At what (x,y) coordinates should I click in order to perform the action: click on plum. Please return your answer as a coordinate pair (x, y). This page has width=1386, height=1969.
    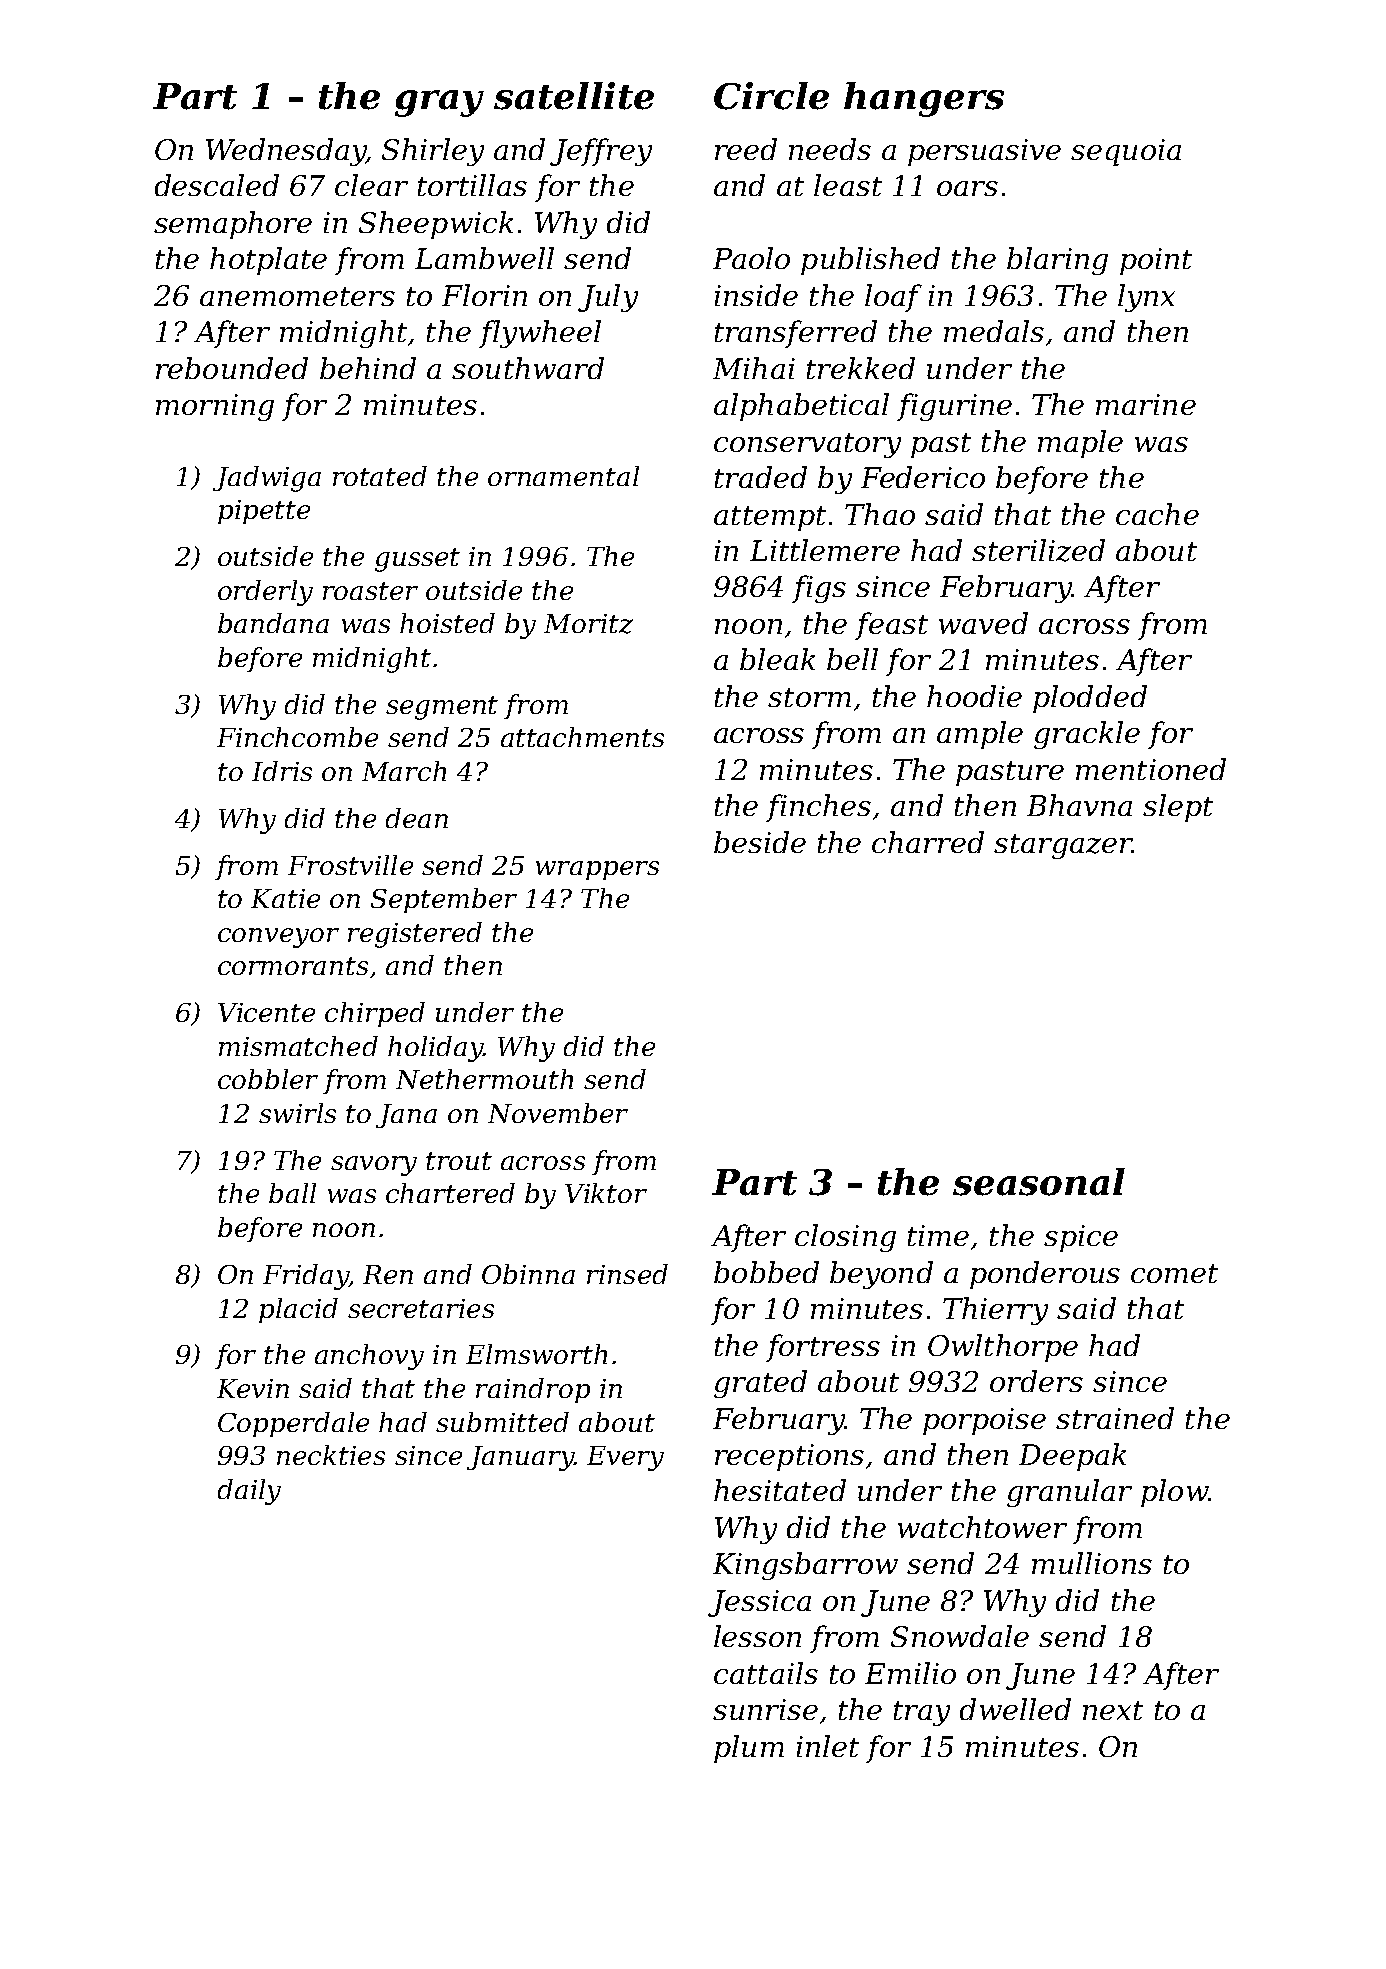
    Looking at the image, I should click on (749, 1749).
